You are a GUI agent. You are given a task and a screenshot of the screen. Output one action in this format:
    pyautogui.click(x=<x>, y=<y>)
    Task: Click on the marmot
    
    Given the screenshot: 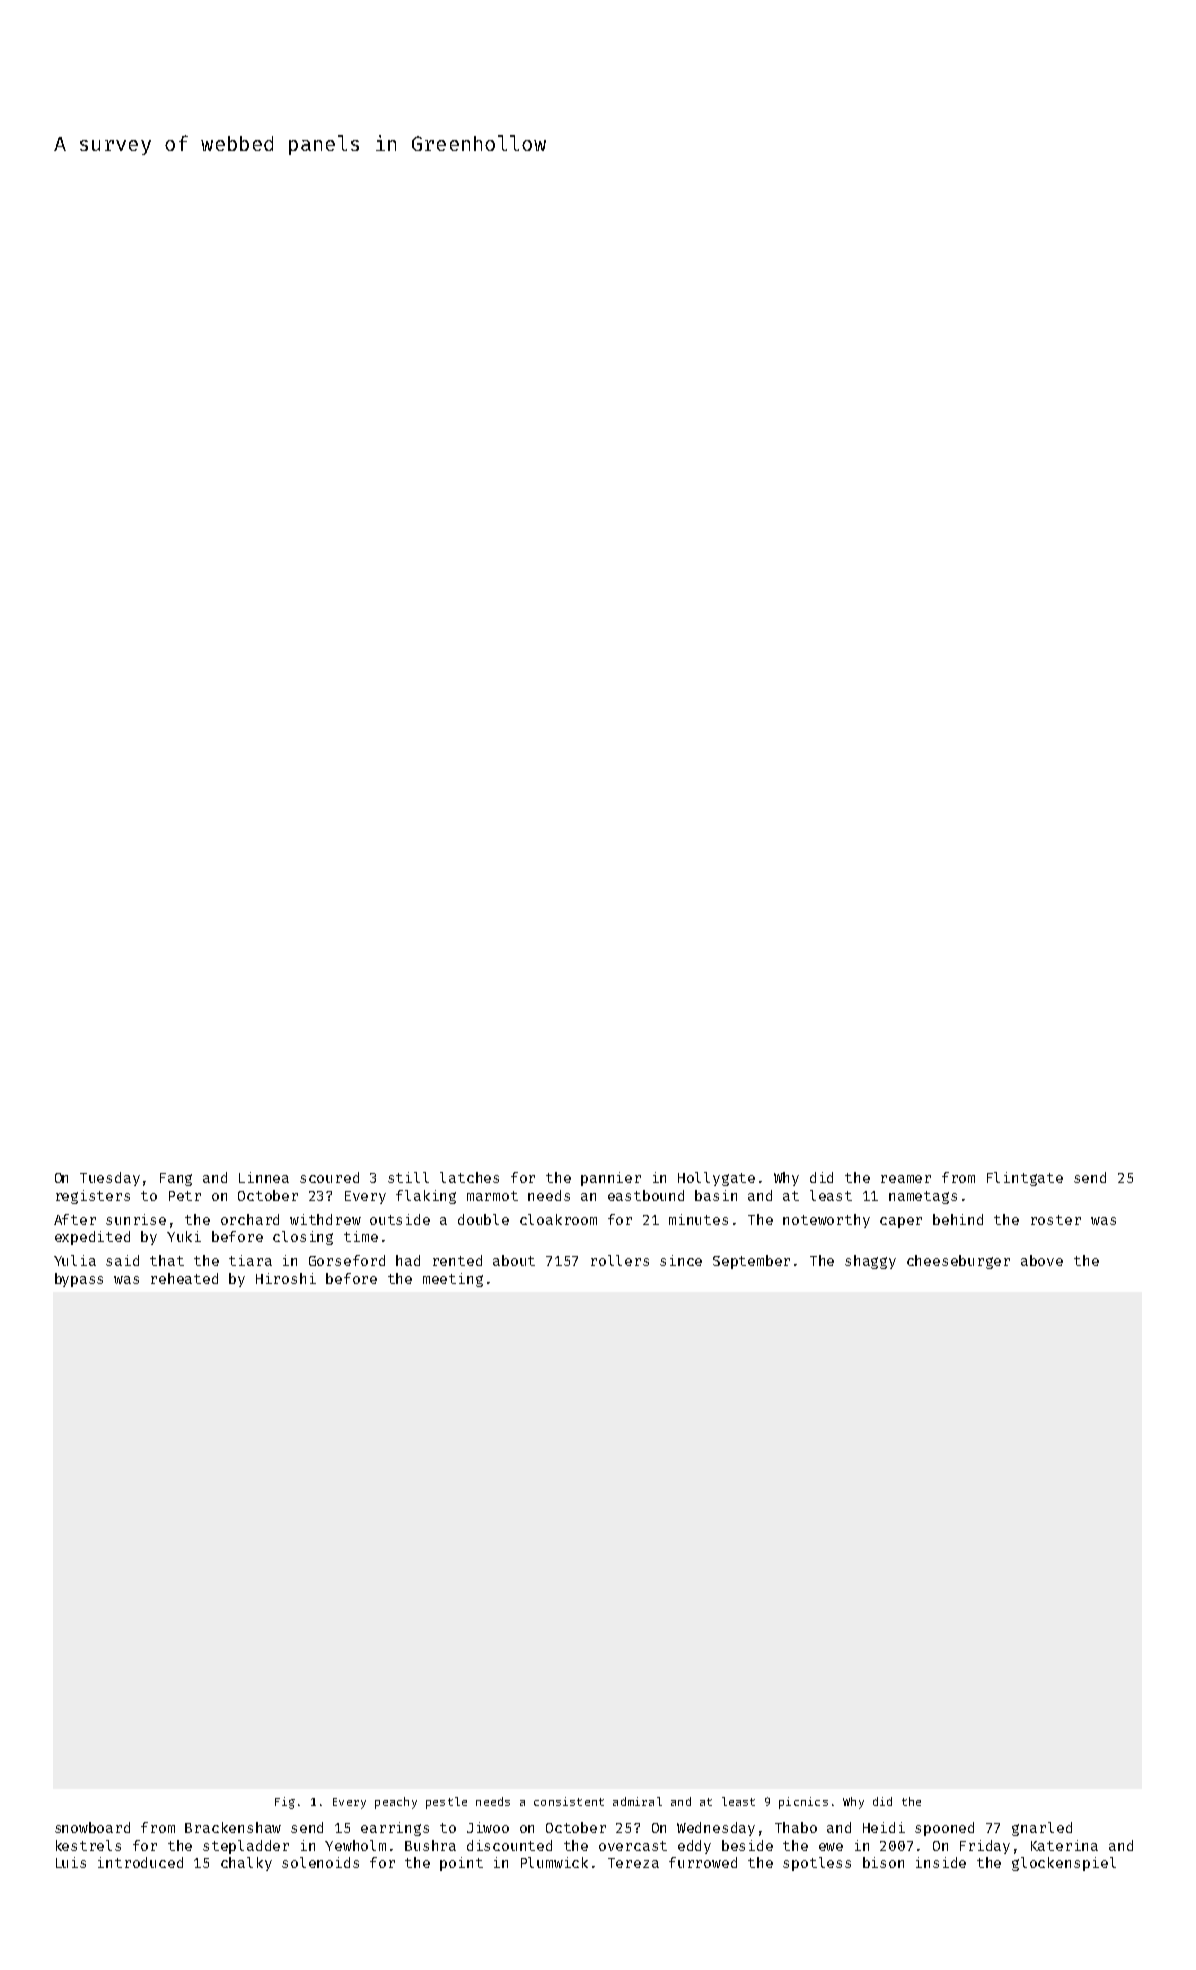 What is the action you would take?
    pyautogui.click(x=492, y=1196)
